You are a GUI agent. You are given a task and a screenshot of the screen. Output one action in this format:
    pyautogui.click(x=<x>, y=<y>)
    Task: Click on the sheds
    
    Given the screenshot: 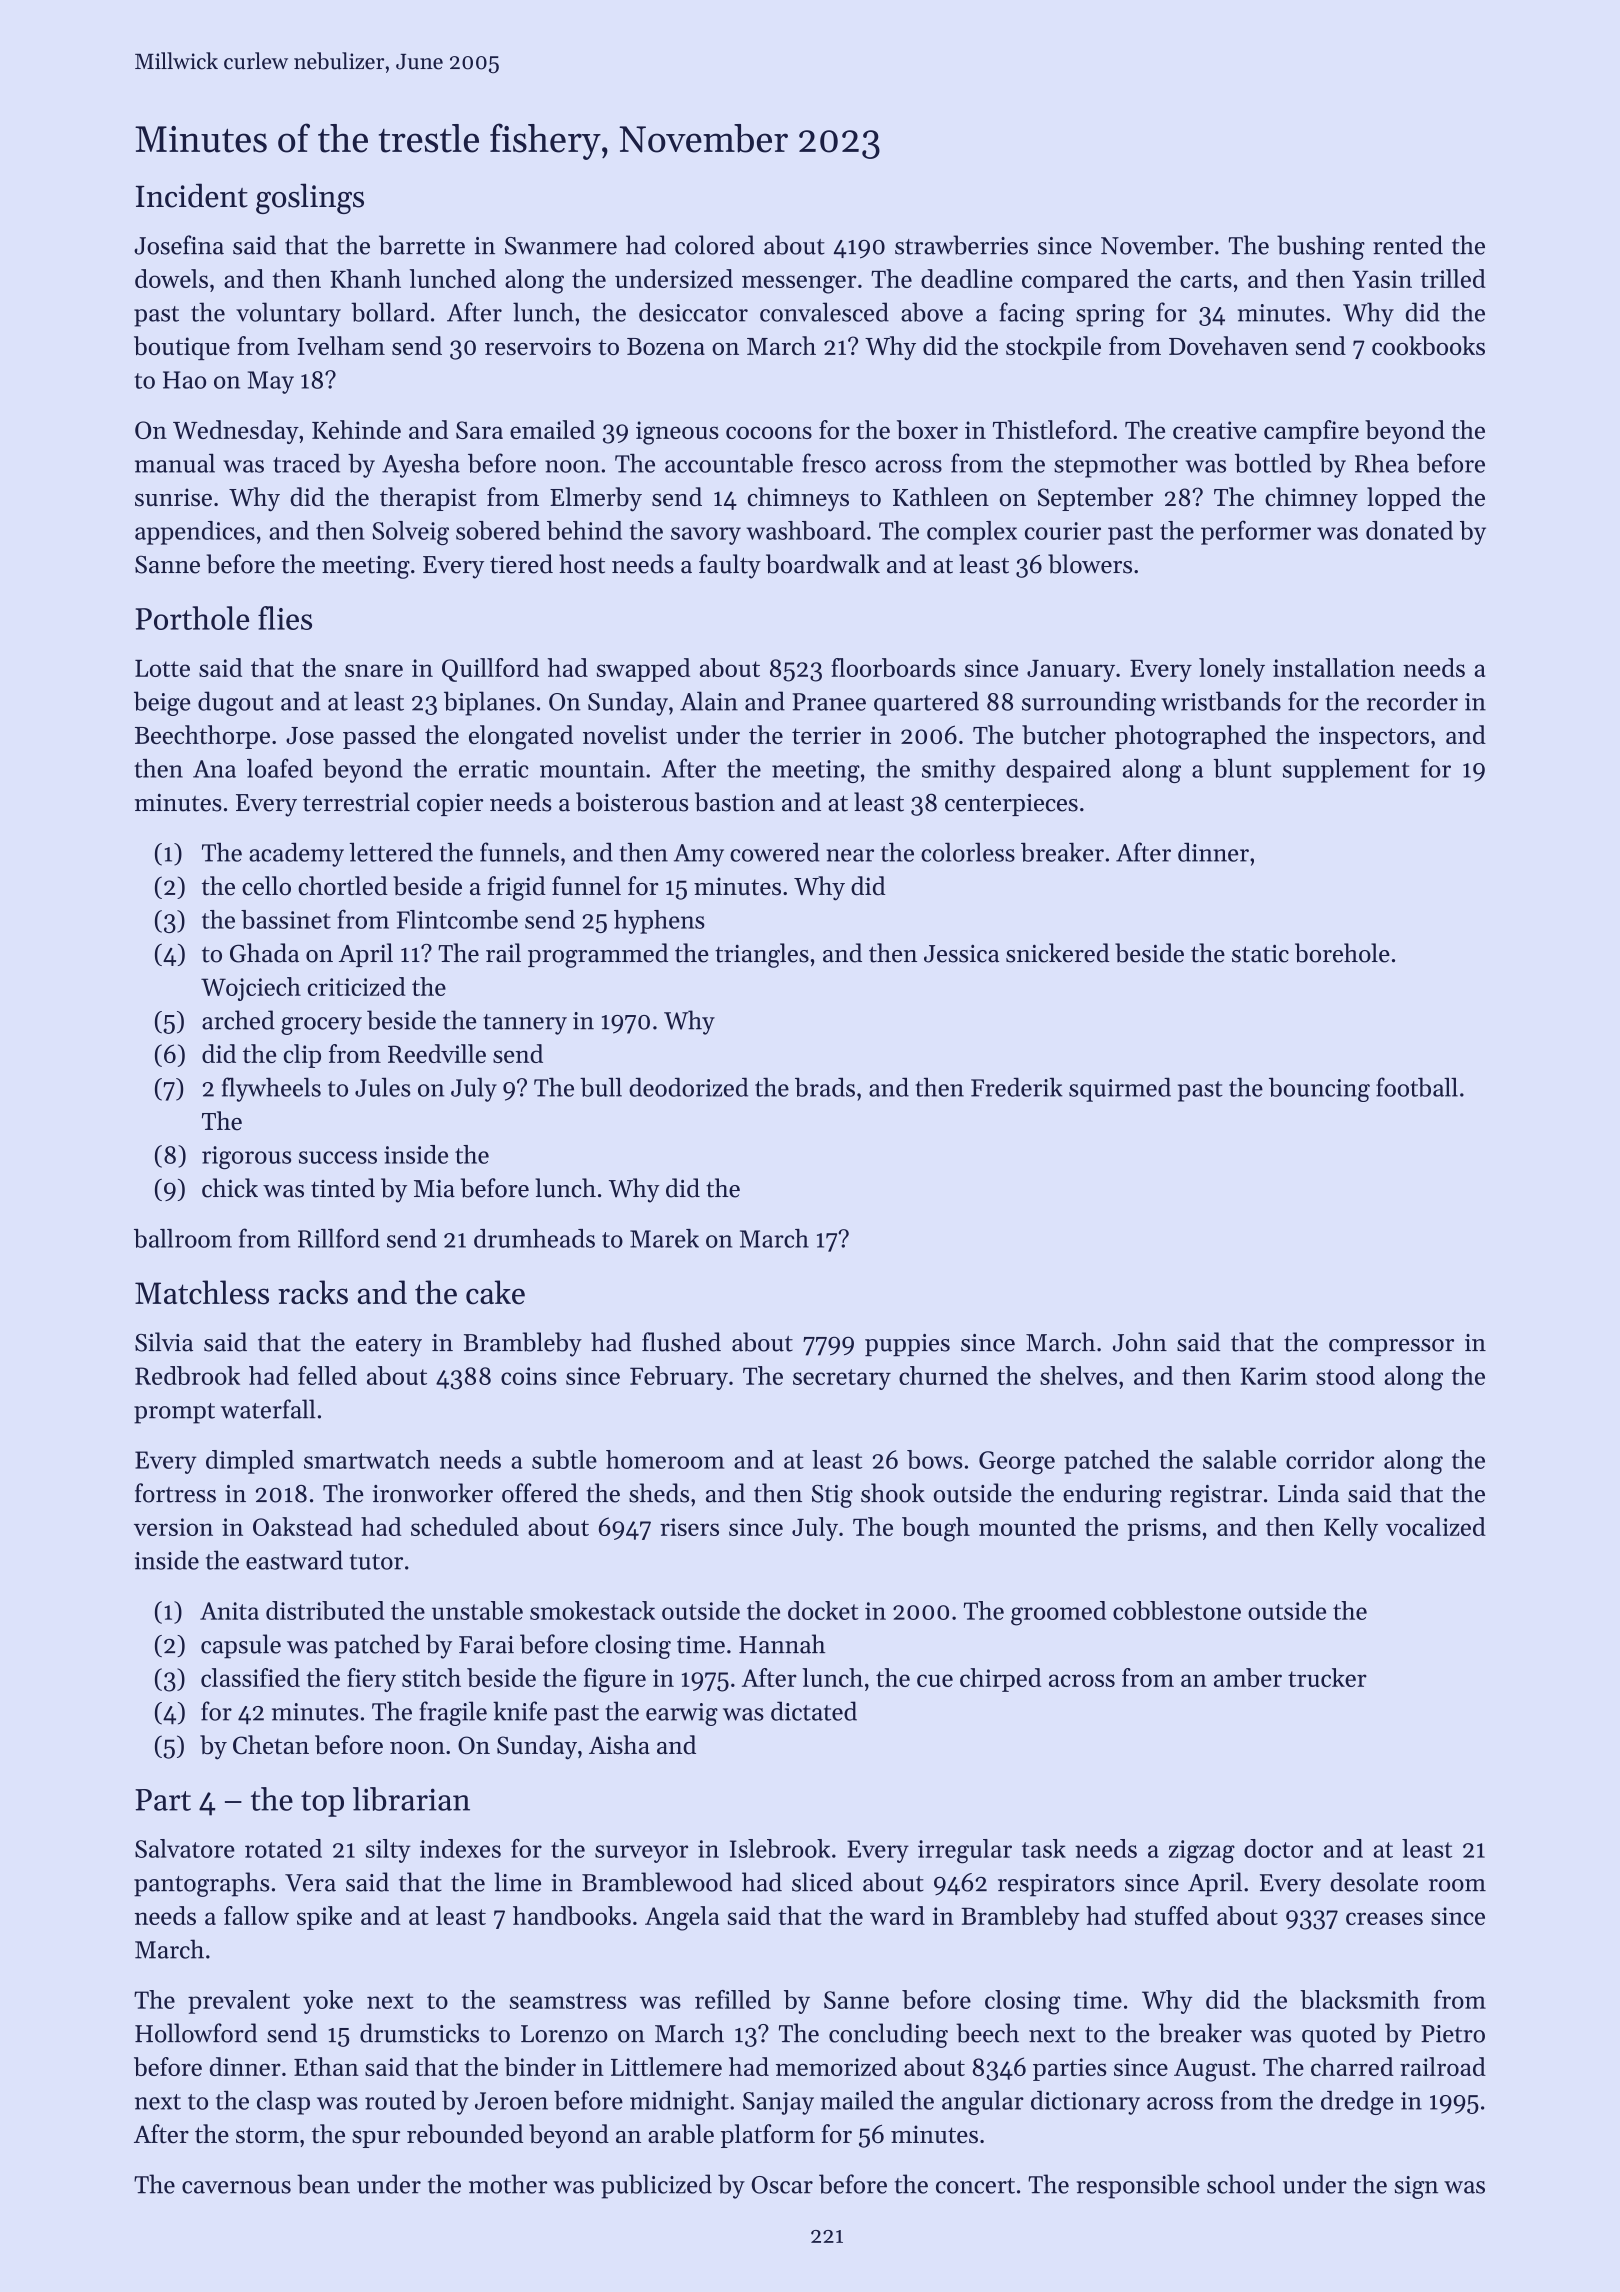 What is the action you would take?
    pyautogui.click(x=659, y=1493)
